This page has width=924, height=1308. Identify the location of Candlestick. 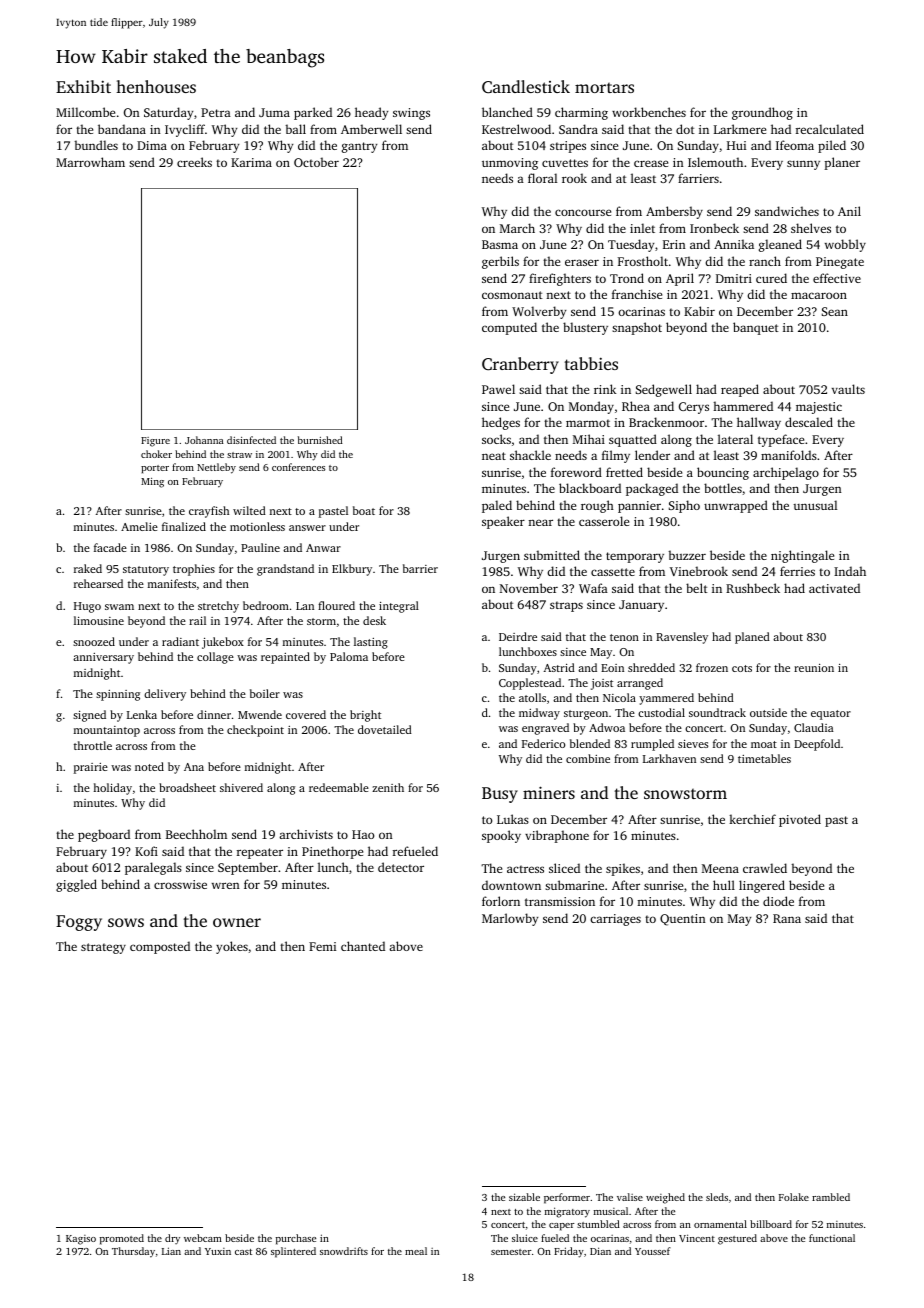
(526, 87).
